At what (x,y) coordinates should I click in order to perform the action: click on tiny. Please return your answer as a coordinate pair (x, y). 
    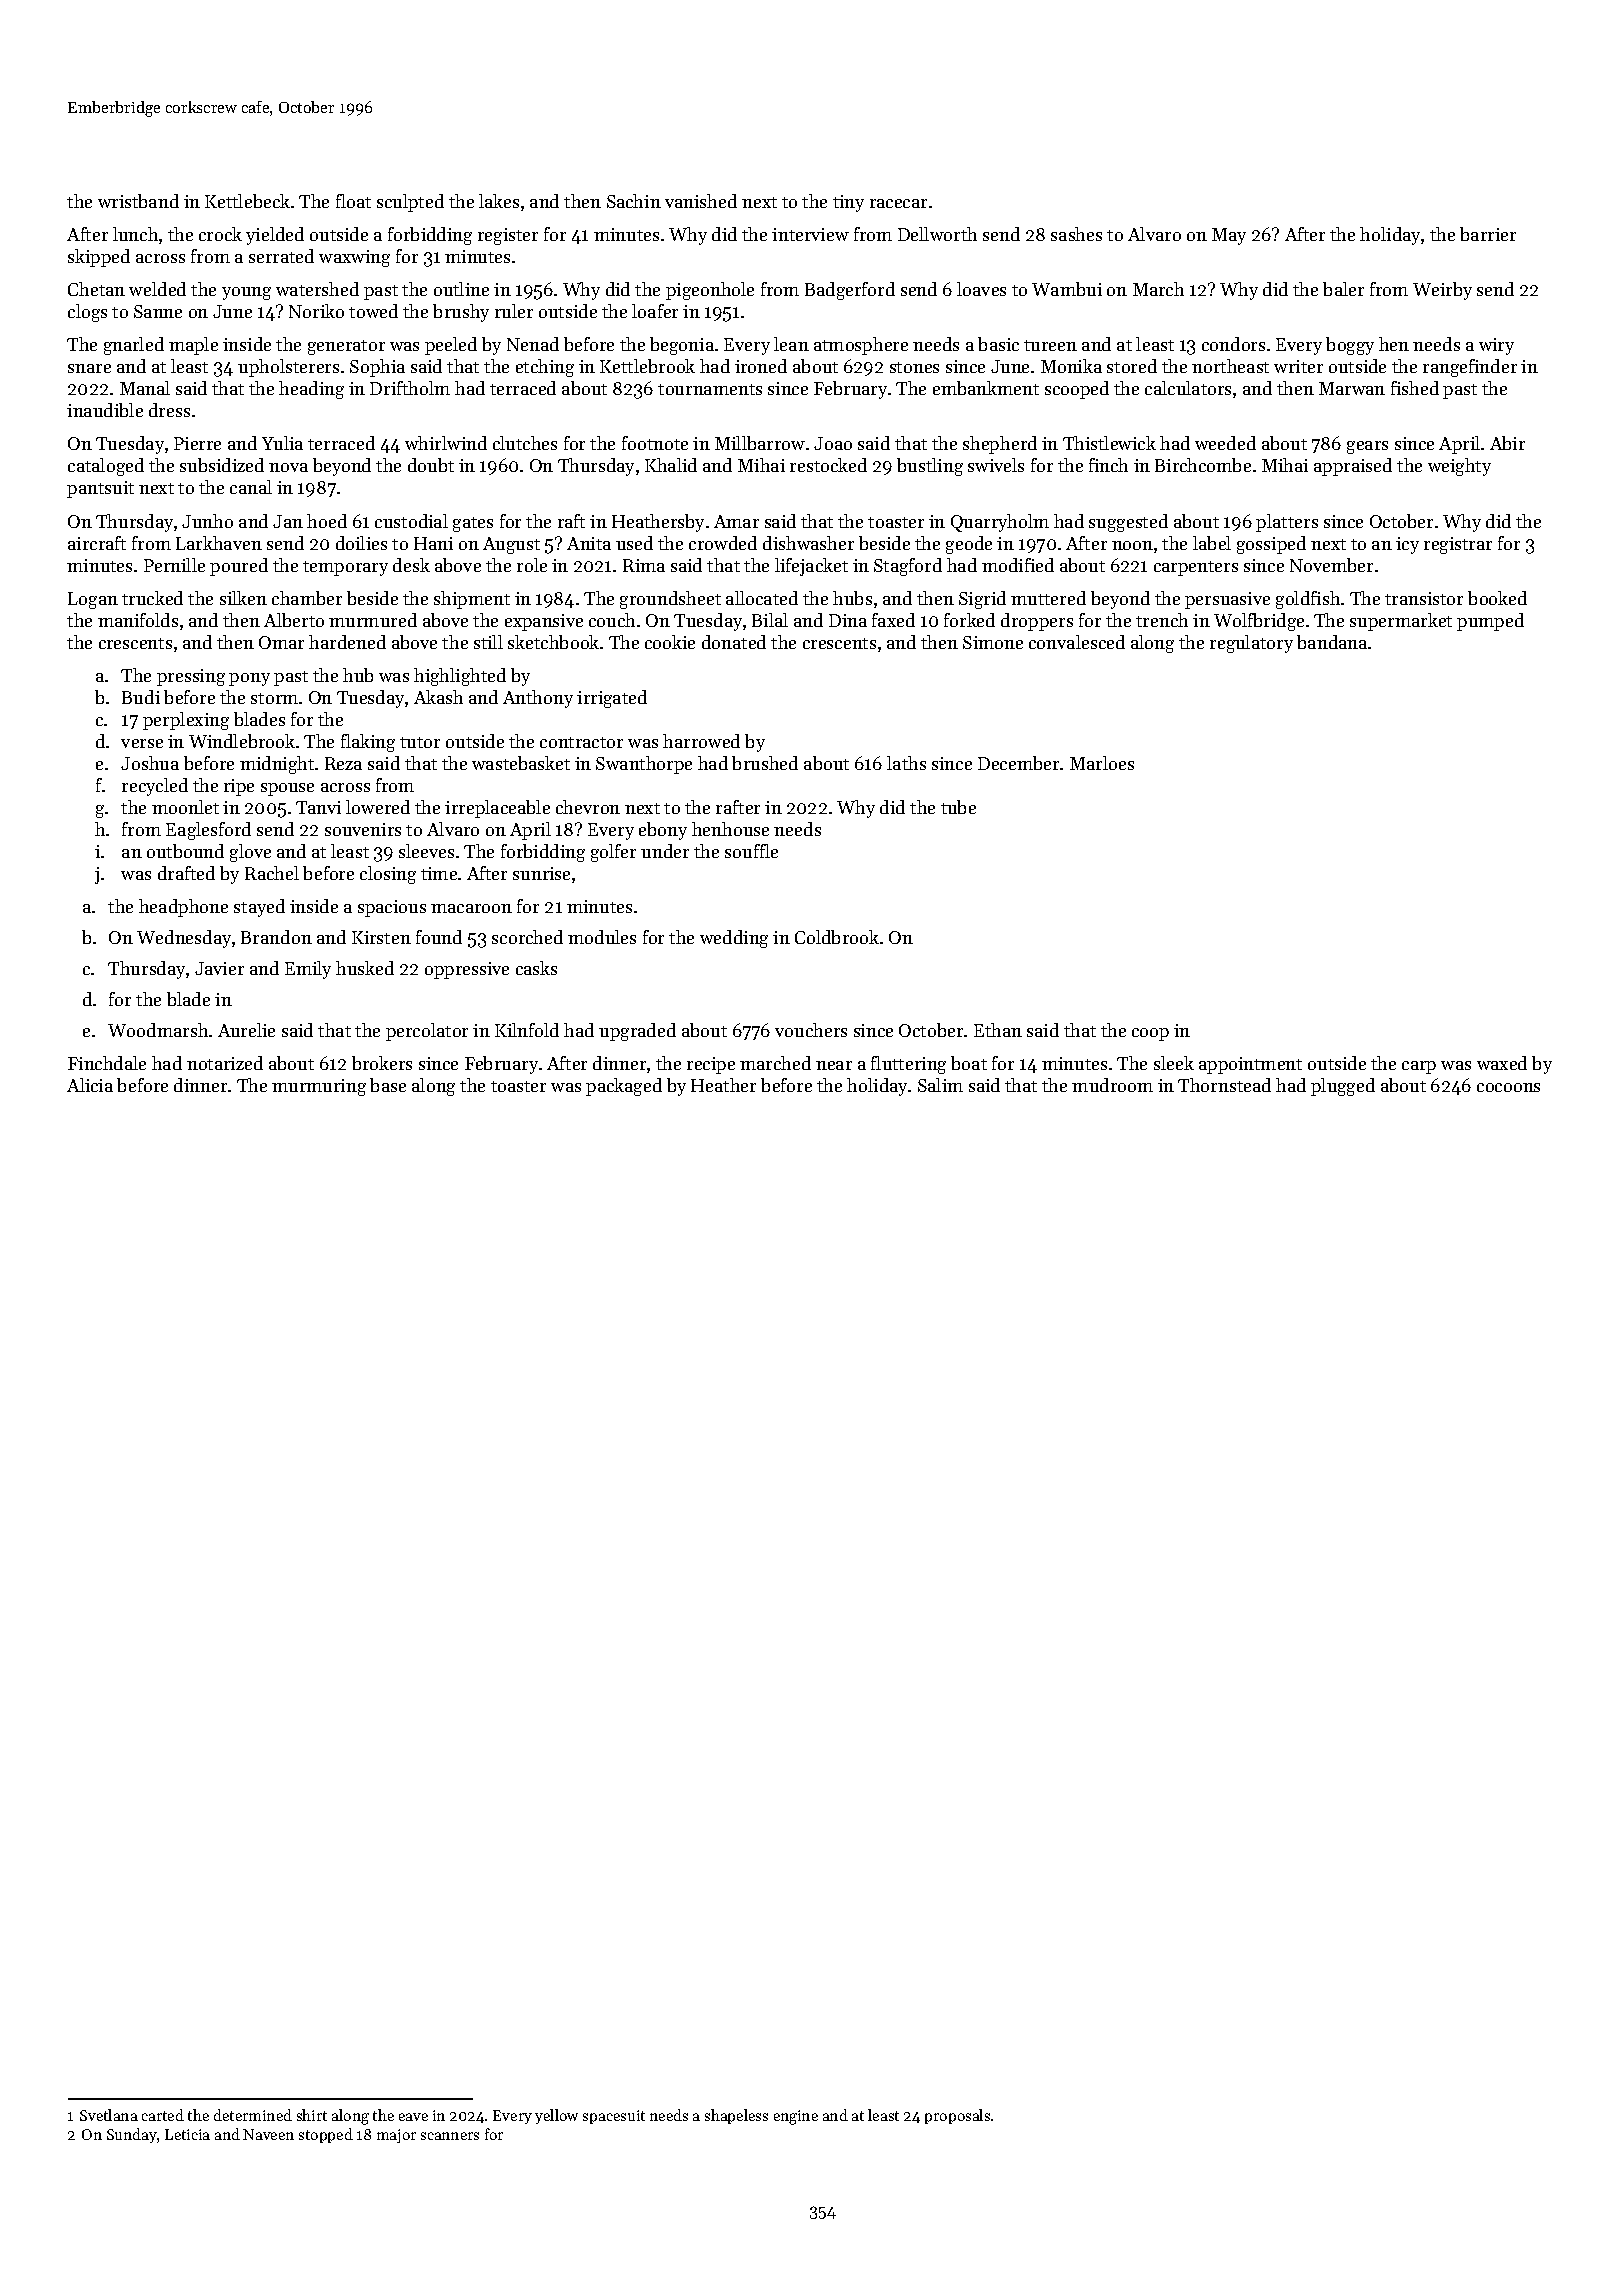
    Looking at the image, I should click on (848, 203).
